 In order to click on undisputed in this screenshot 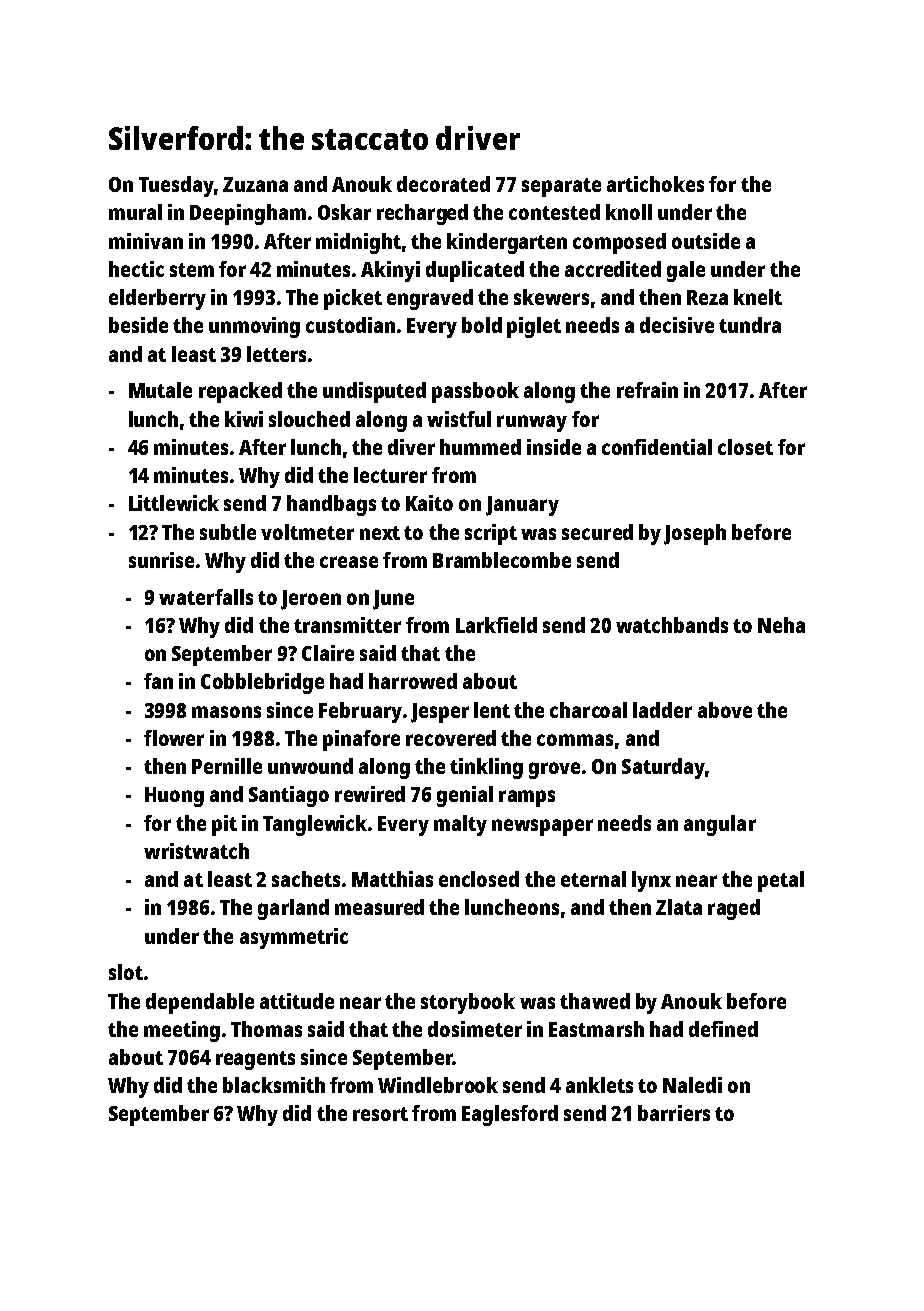, I will do `click(374, 392)`.
